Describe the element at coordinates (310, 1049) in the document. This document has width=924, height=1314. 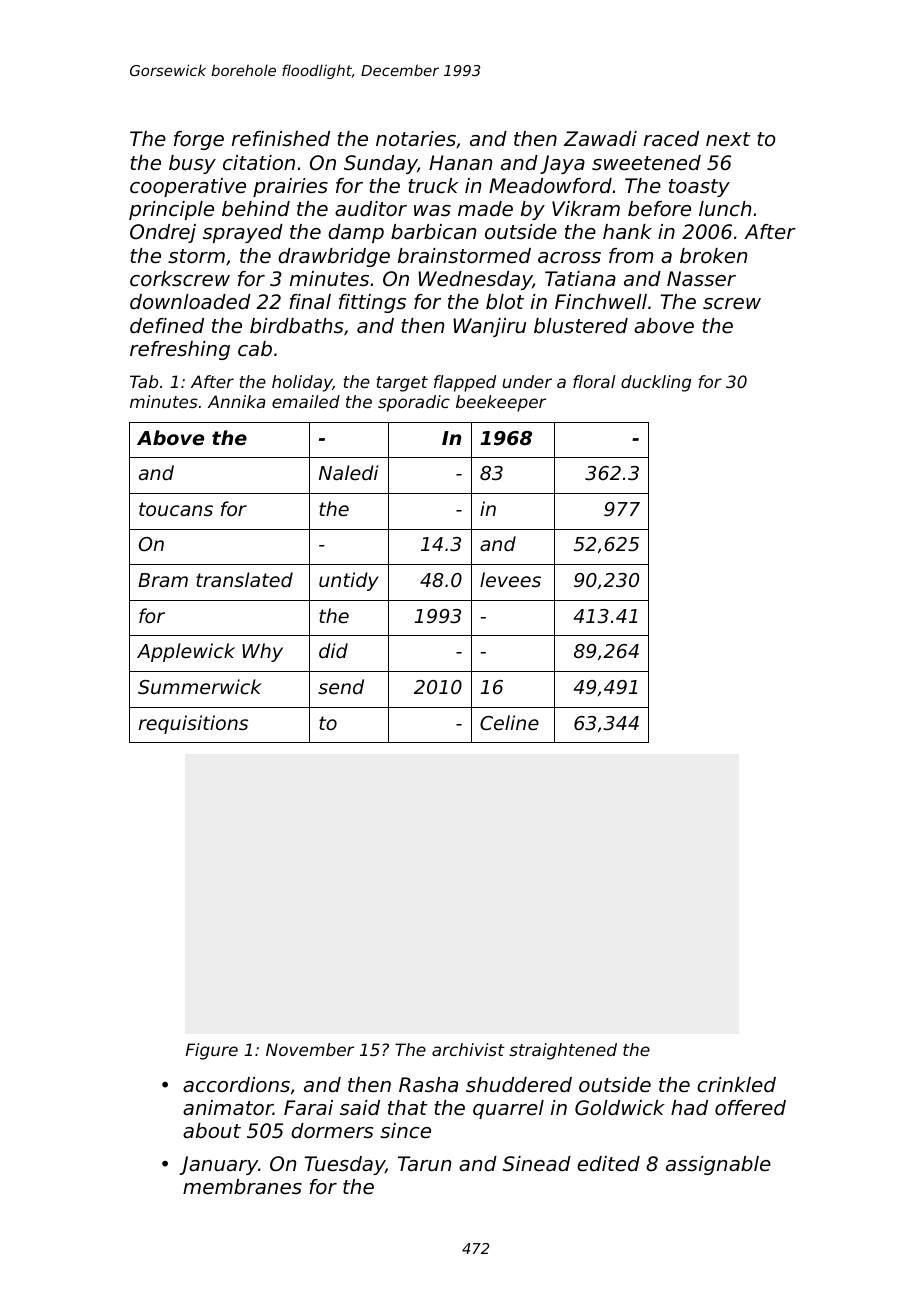
I see `November` at that location.
